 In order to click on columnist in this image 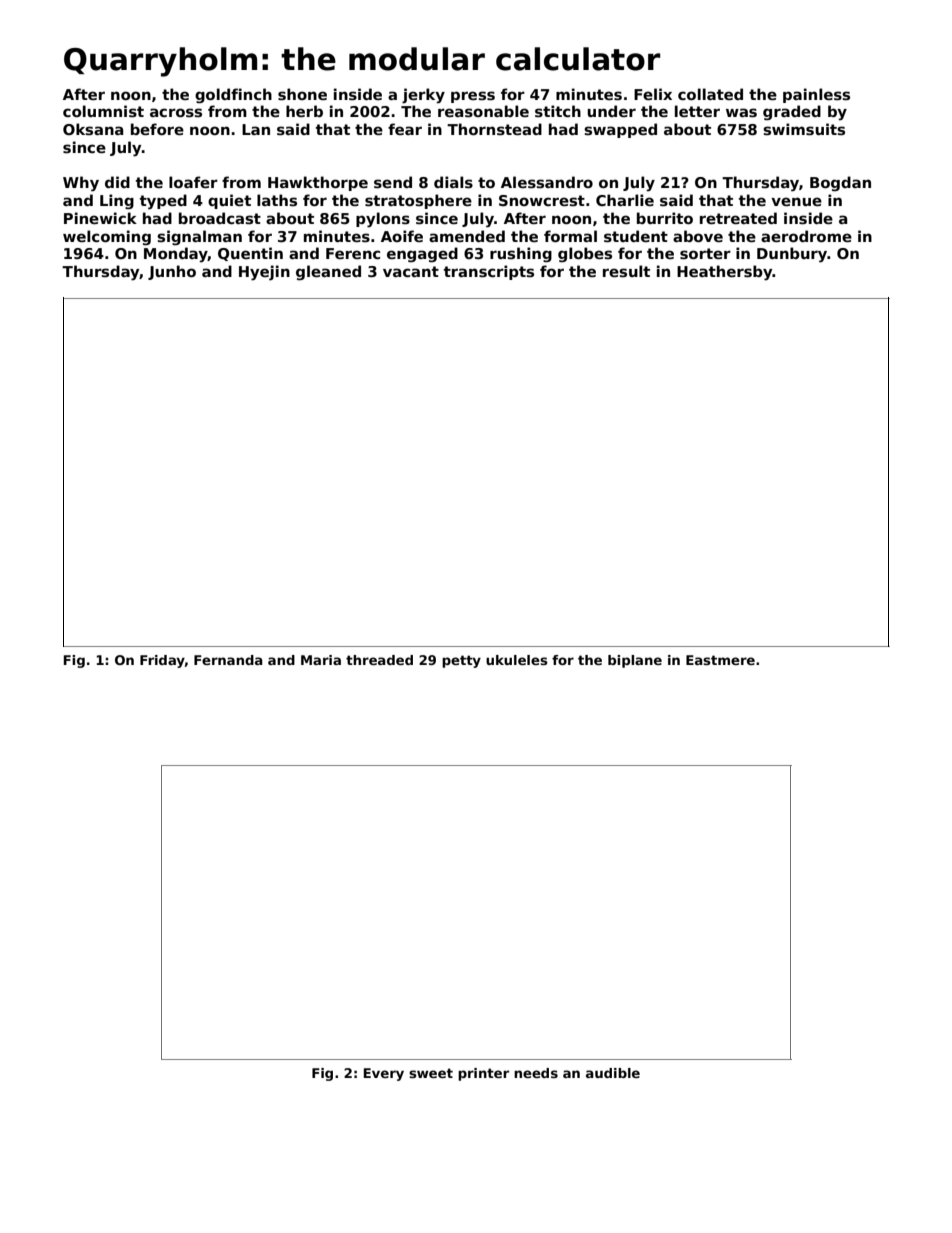, I will do `click(103, 111)`.
